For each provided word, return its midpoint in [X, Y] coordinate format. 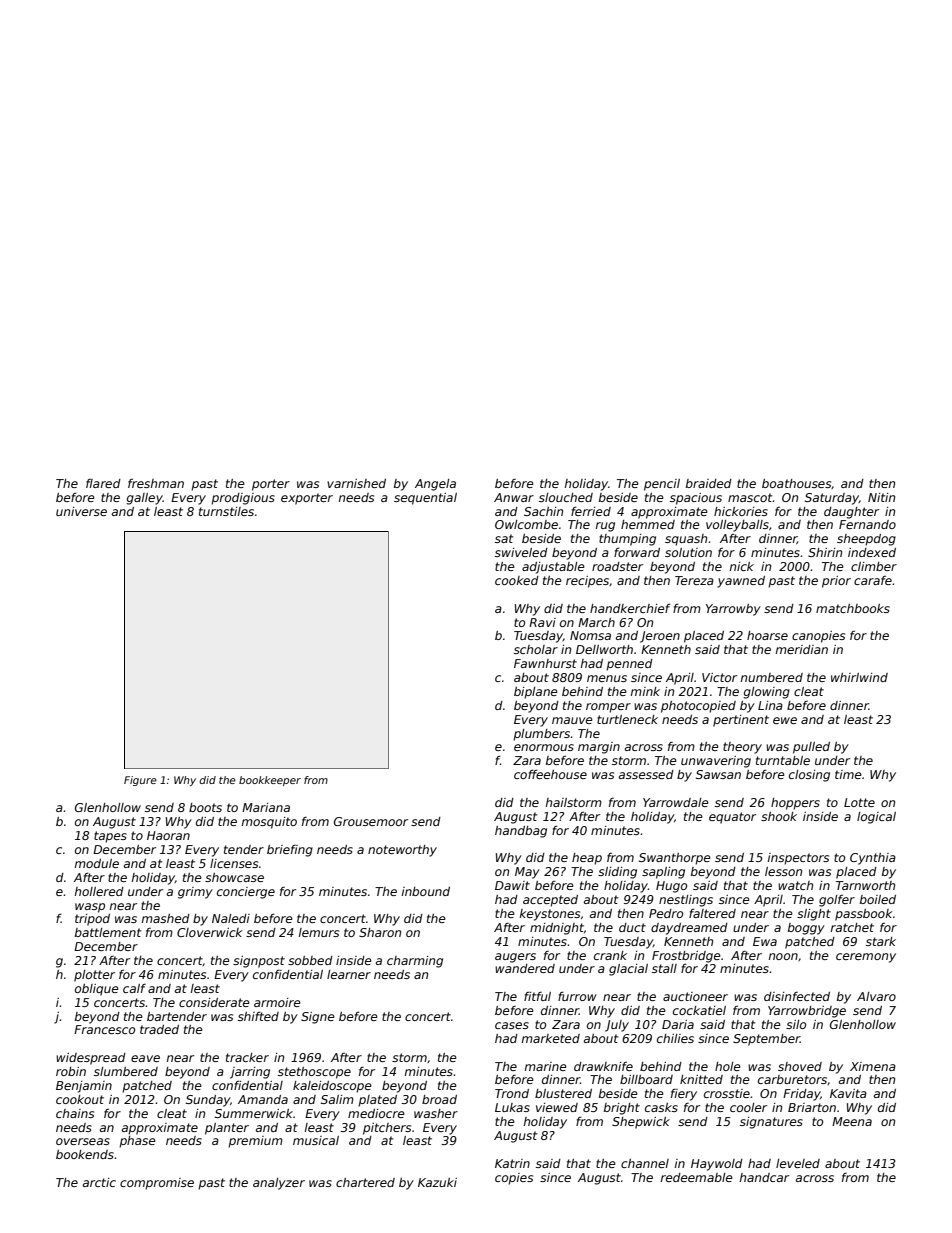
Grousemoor [371, 821]
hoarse [767, 635]
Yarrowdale [676, 802]
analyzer [279, 1184]
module [97, 863]
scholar [536, 649]
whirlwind [859, 677]
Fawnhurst [545, 663]
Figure [140, 781]
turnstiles [226, 511]
